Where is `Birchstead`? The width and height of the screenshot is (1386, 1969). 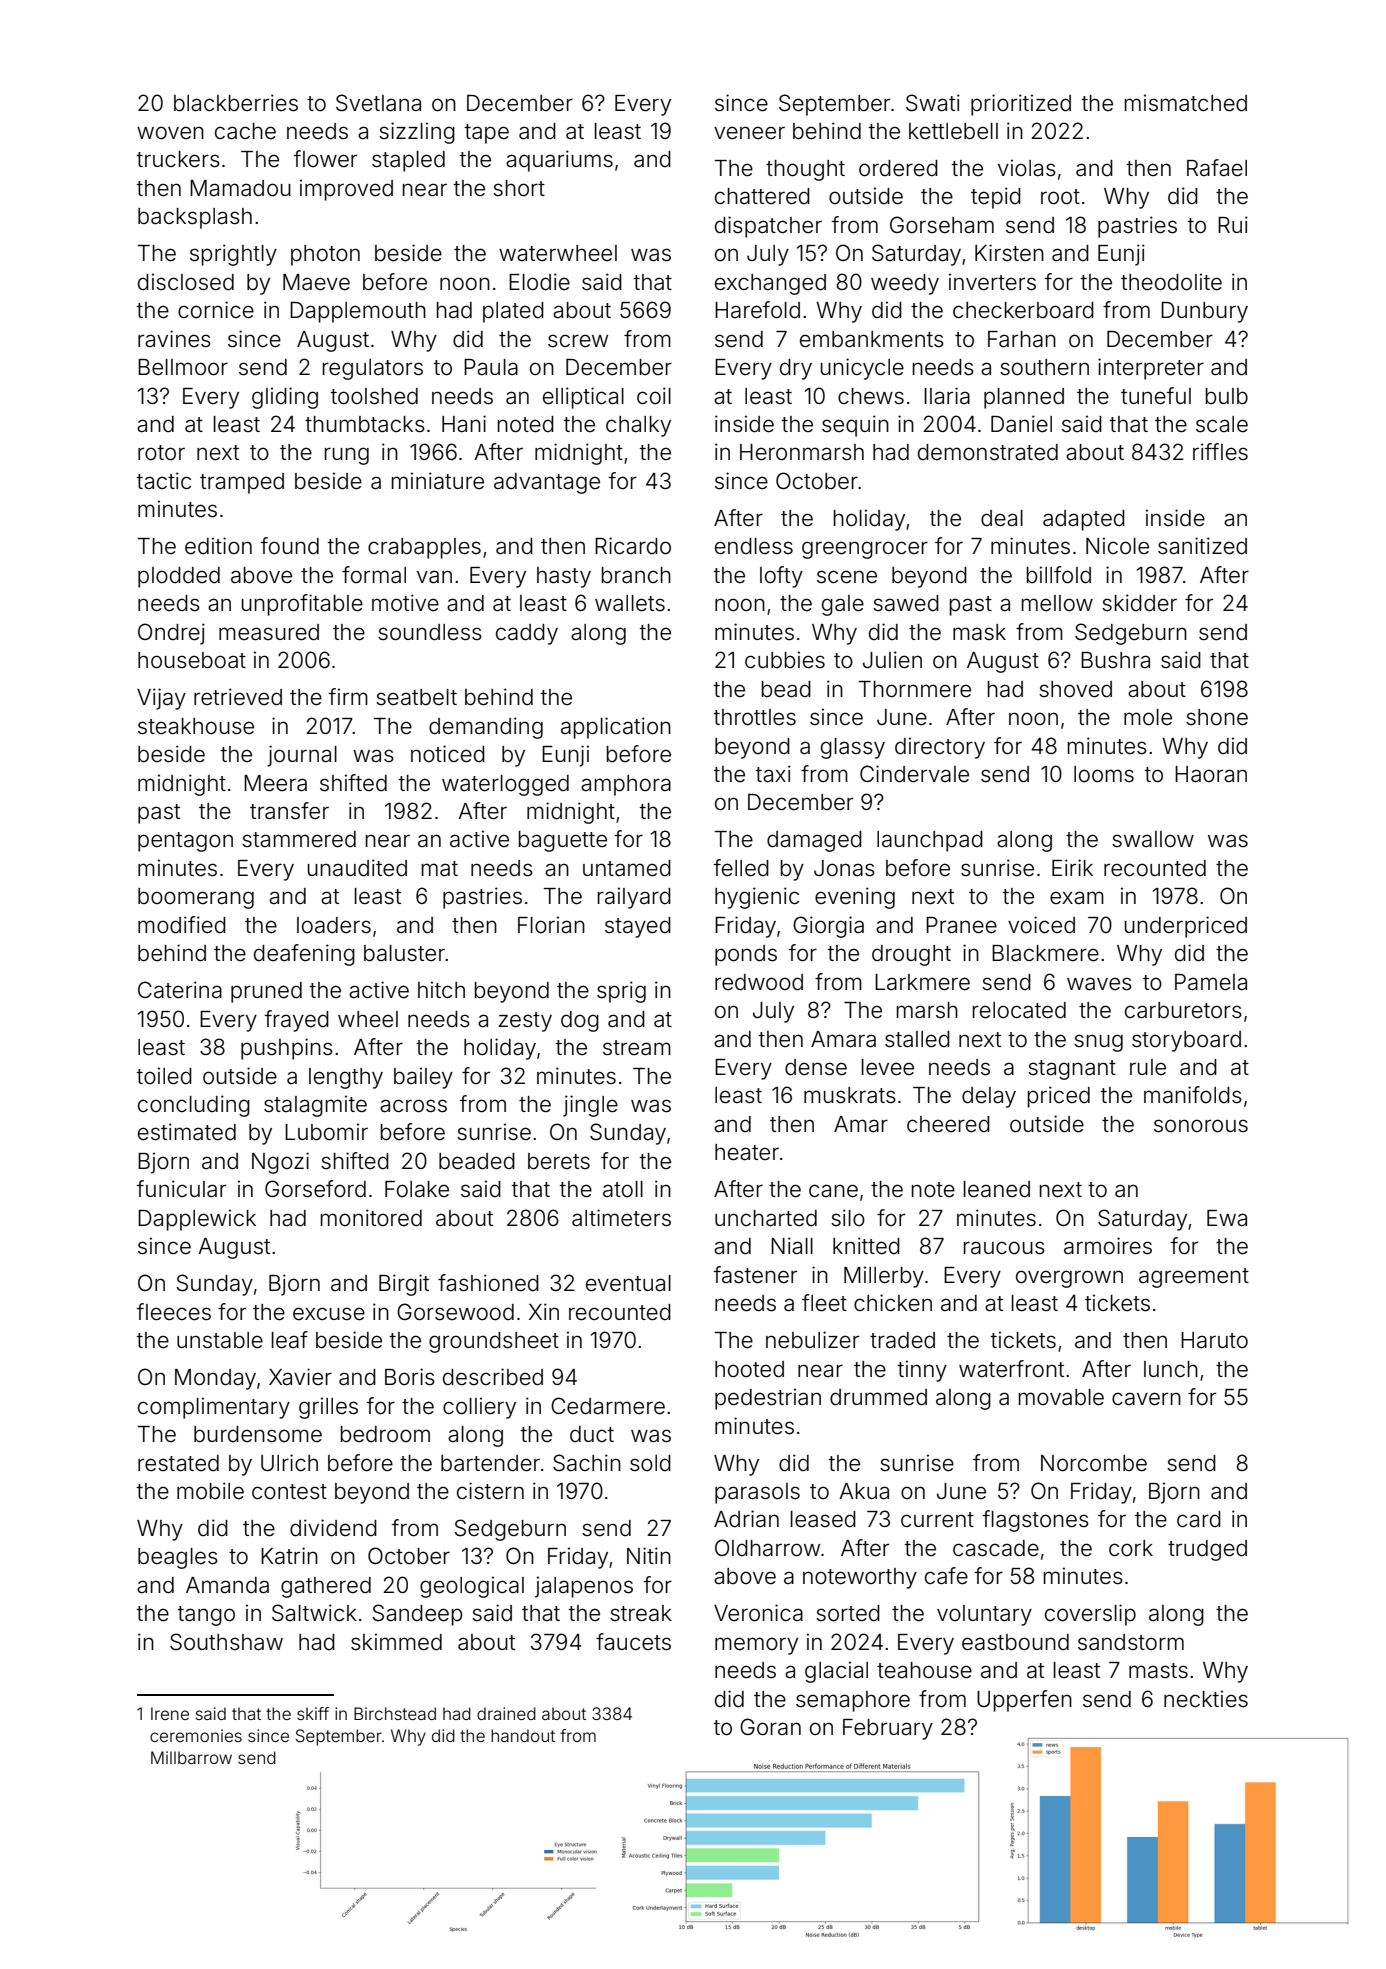
Birchstead is located at coordinates (395, 1713).
